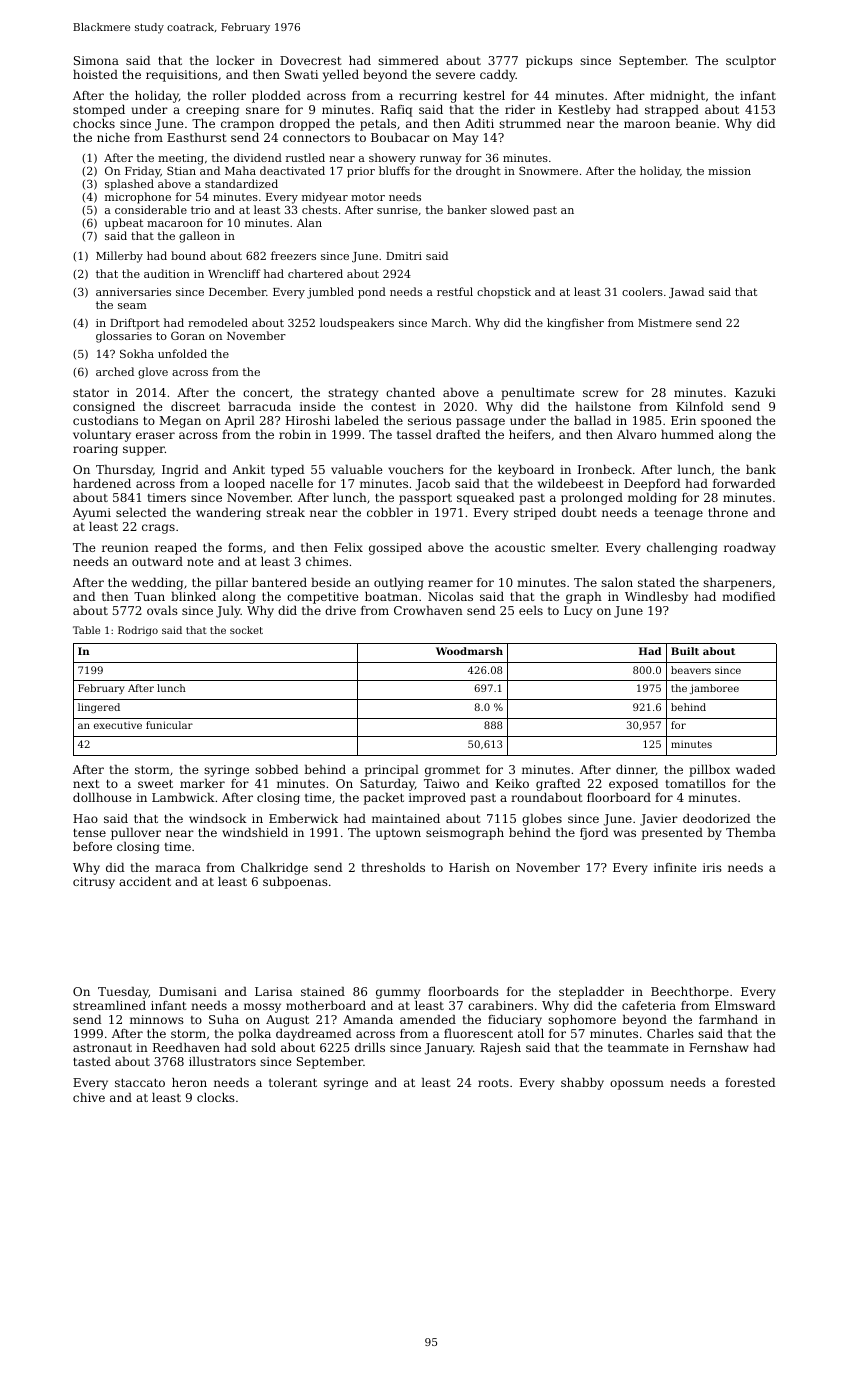 Image resolution: width=849 pixels, height=1400 pixels. Describe the element at coordinates (125, 547) in the document. I see `reunion` at that location.
